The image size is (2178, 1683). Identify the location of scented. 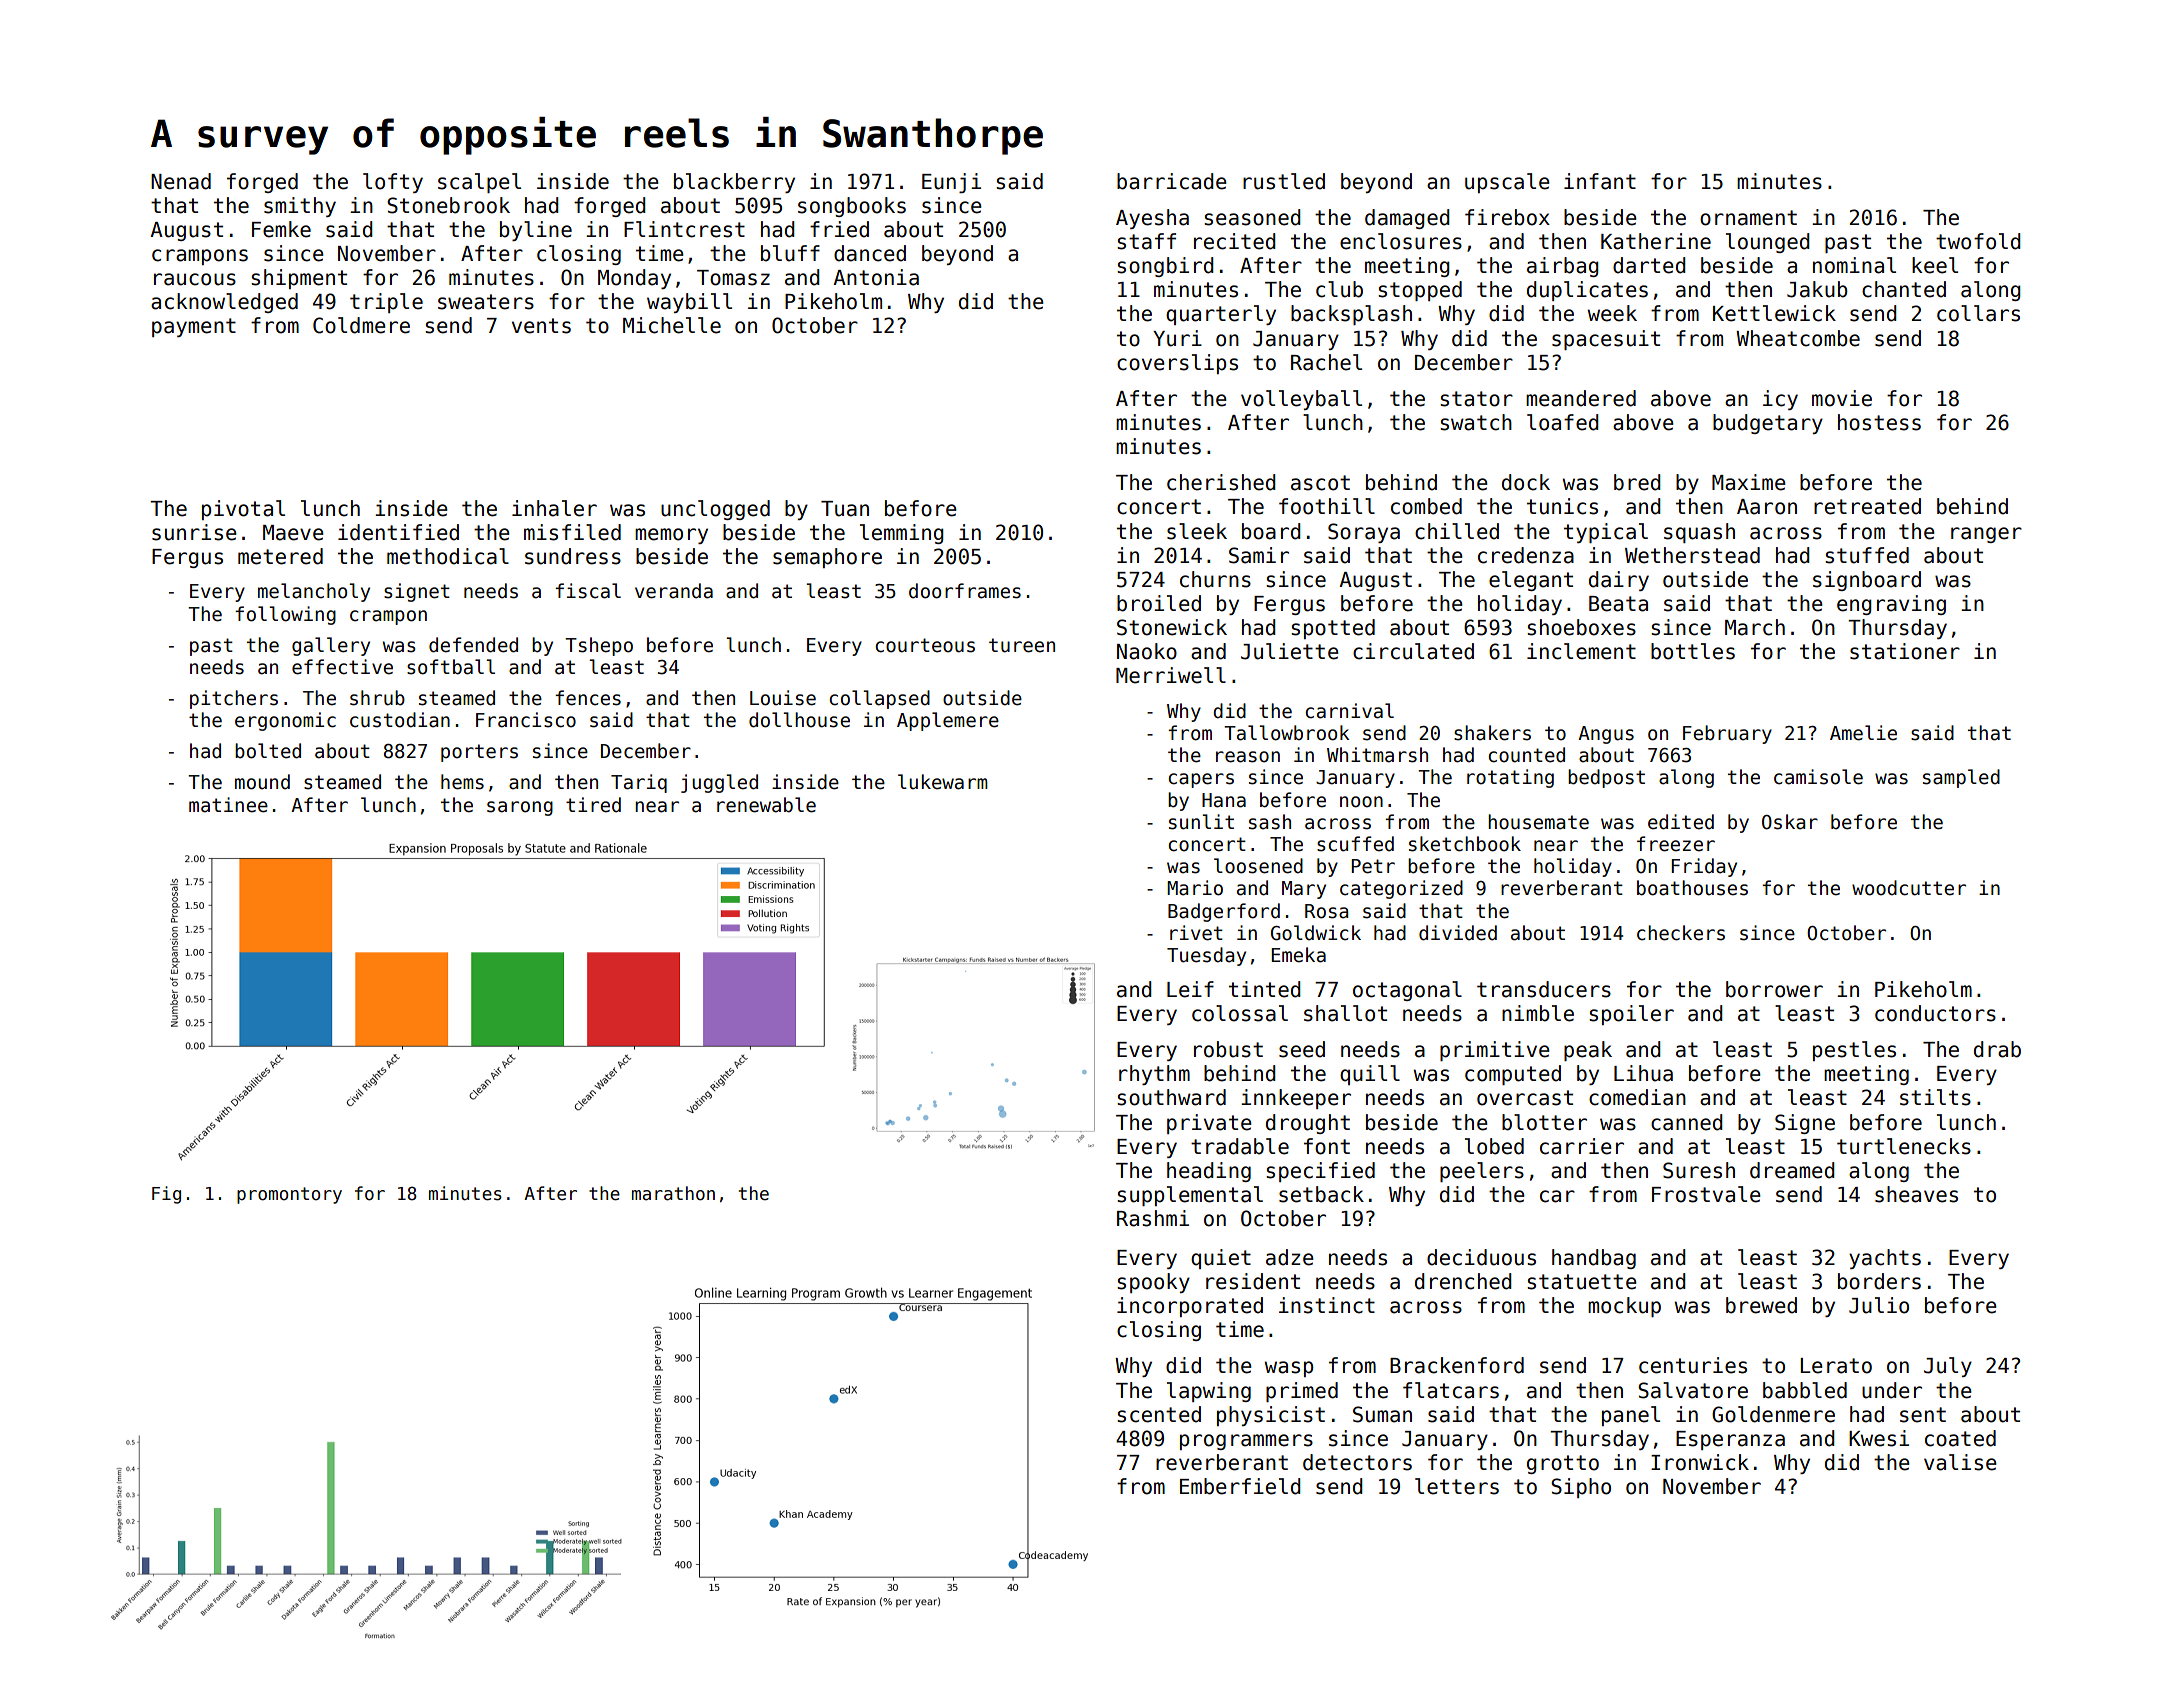
(1159, 1414).
